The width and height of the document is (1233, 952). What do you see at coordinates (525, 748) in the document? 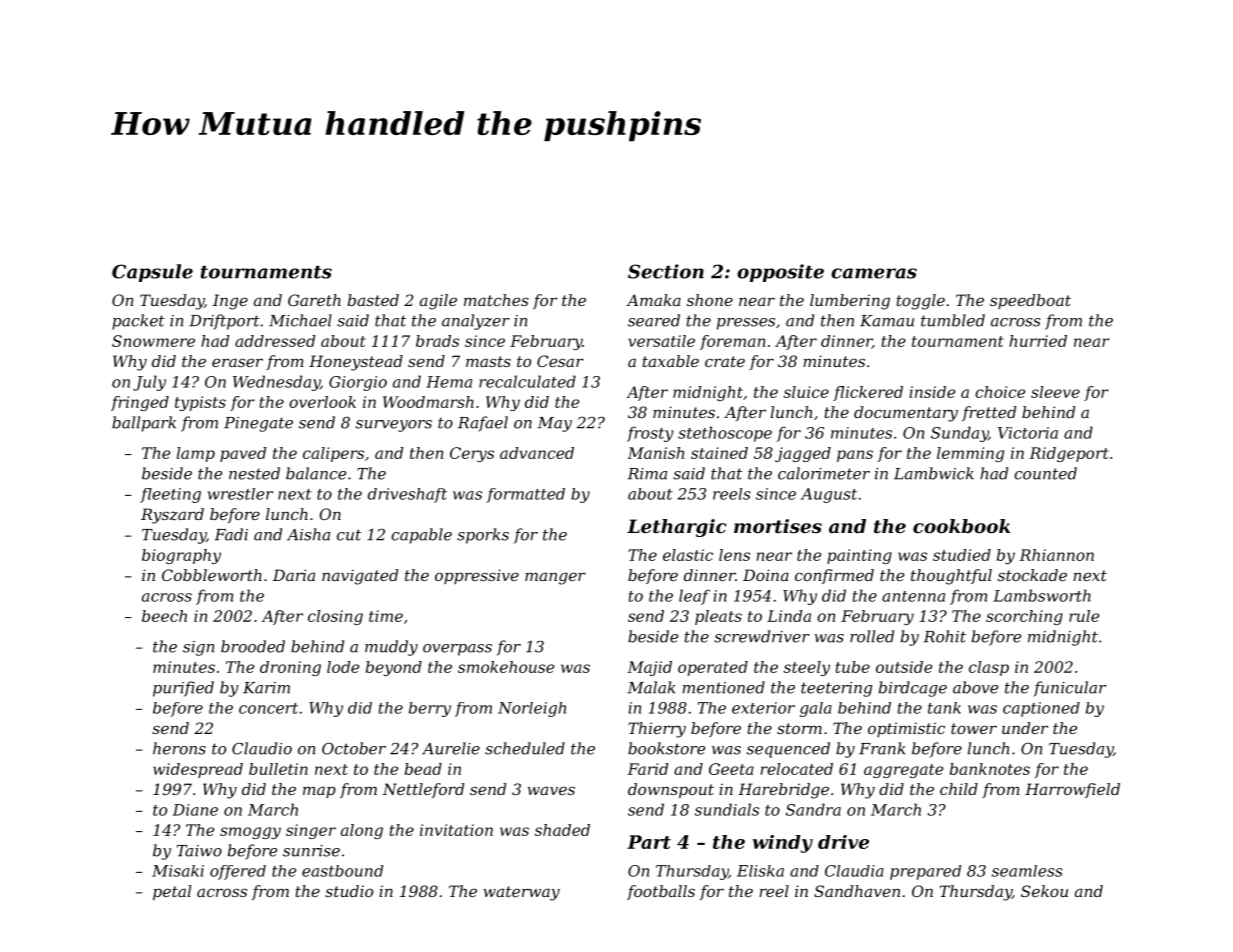
I see `scheduled` at bounding box center [525, 748].
